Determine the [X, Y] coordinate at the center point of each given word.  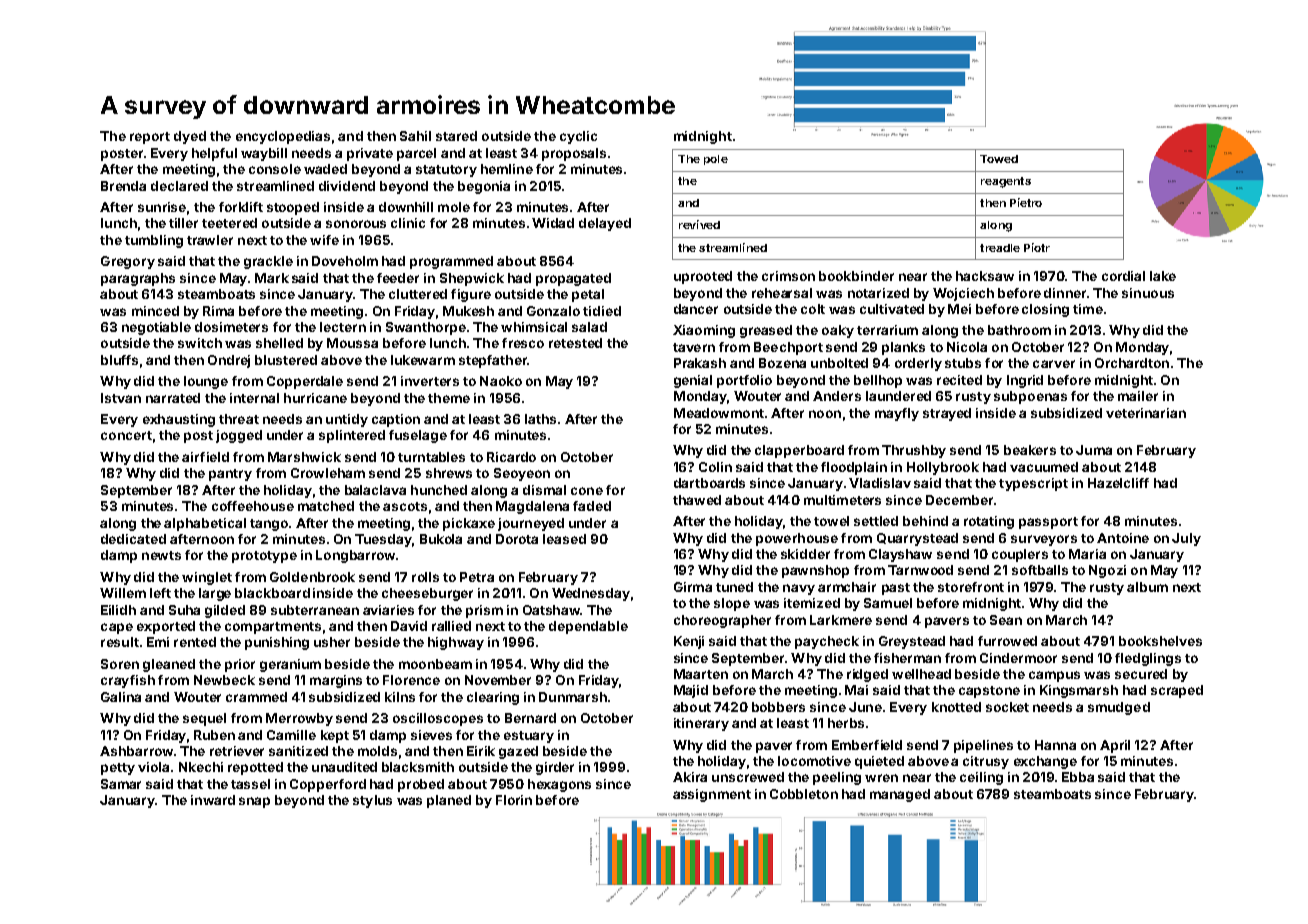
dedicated [133, 539]
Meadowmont [719, 413]
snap [254, 802]
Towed [999, 159]
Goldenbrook [312, 577]
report [150, 138]
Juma [1094, 450]
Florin [514, 800]
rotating [989, 522]
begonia [484, 187]
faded [592, 506]
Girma [693, 587]
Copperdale [305, 382]
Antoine [1123, 538]
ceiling [981, 778]
